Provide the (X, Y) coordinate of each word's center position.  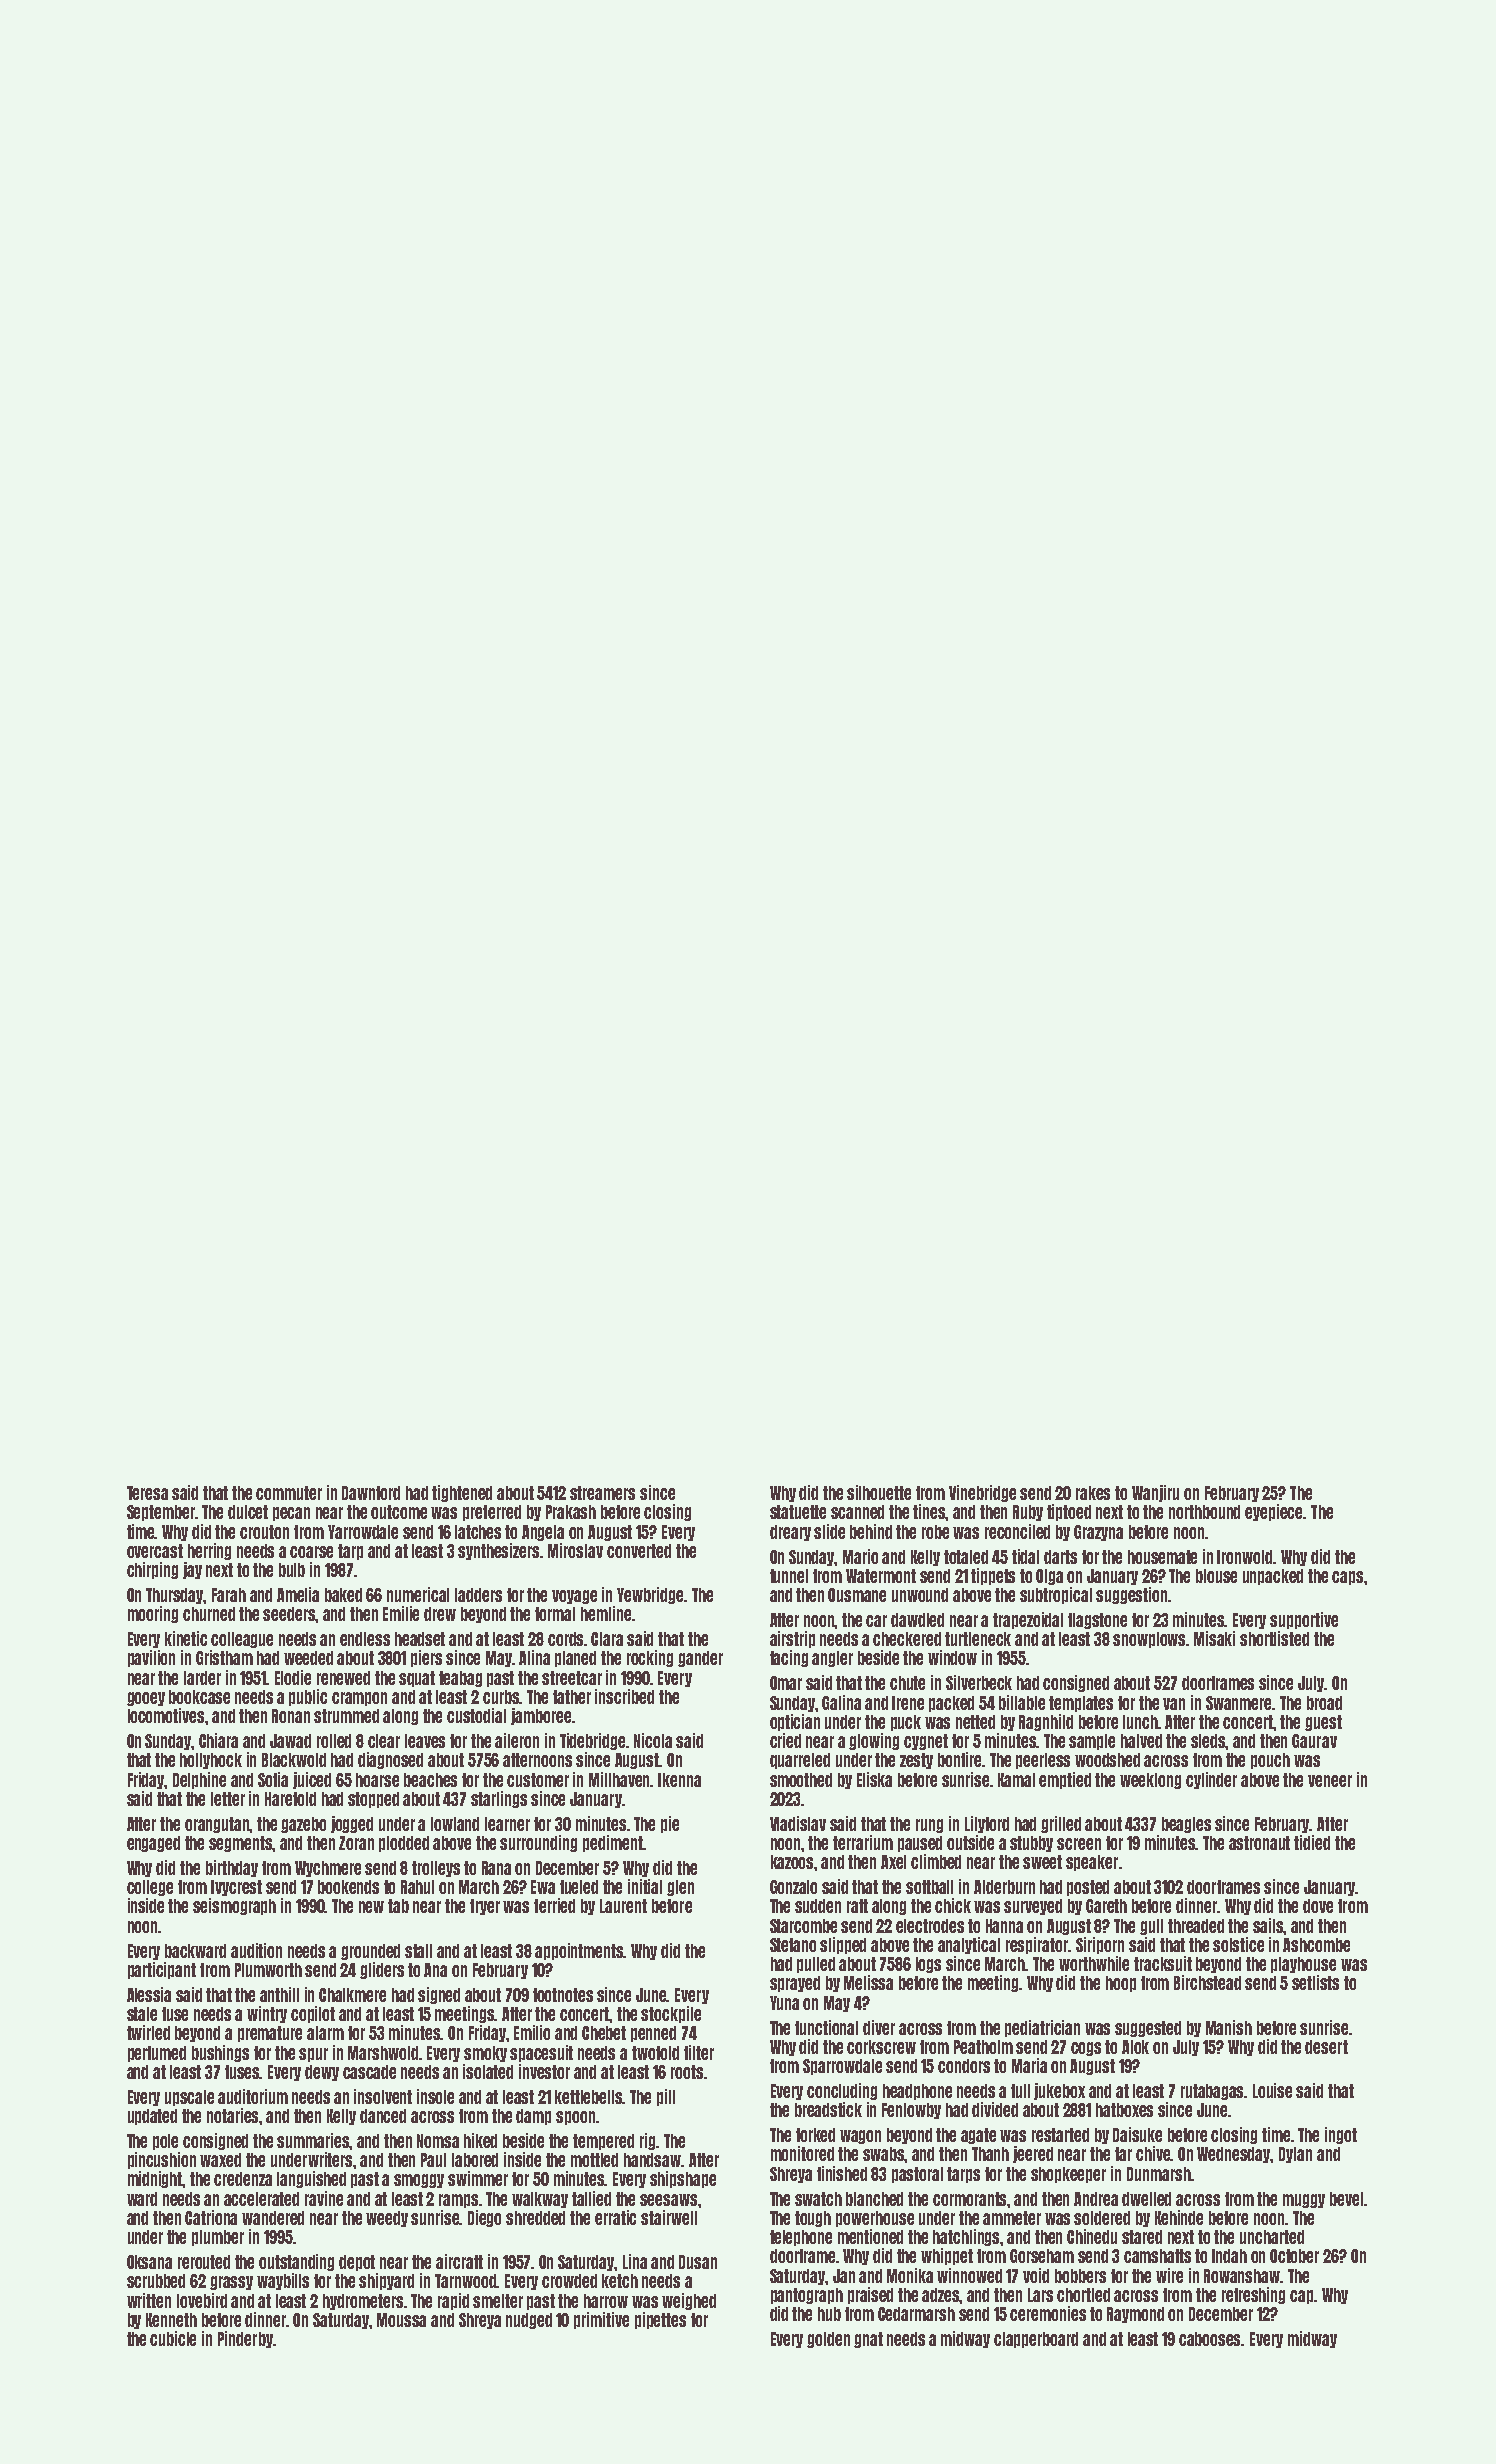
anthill (279, 1994)
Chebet (604, 2033)
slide (829, 1531)
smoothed (801, 1780)
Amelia (298, 1594)
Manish (1229, 2027)
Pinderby (245, 2339)
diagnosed (390, 1760)
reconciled (1017, 1531)
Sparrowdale (842, 2067)
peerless (1043, 1761)
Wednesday (1234, 2155)
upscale (189, 2098)
